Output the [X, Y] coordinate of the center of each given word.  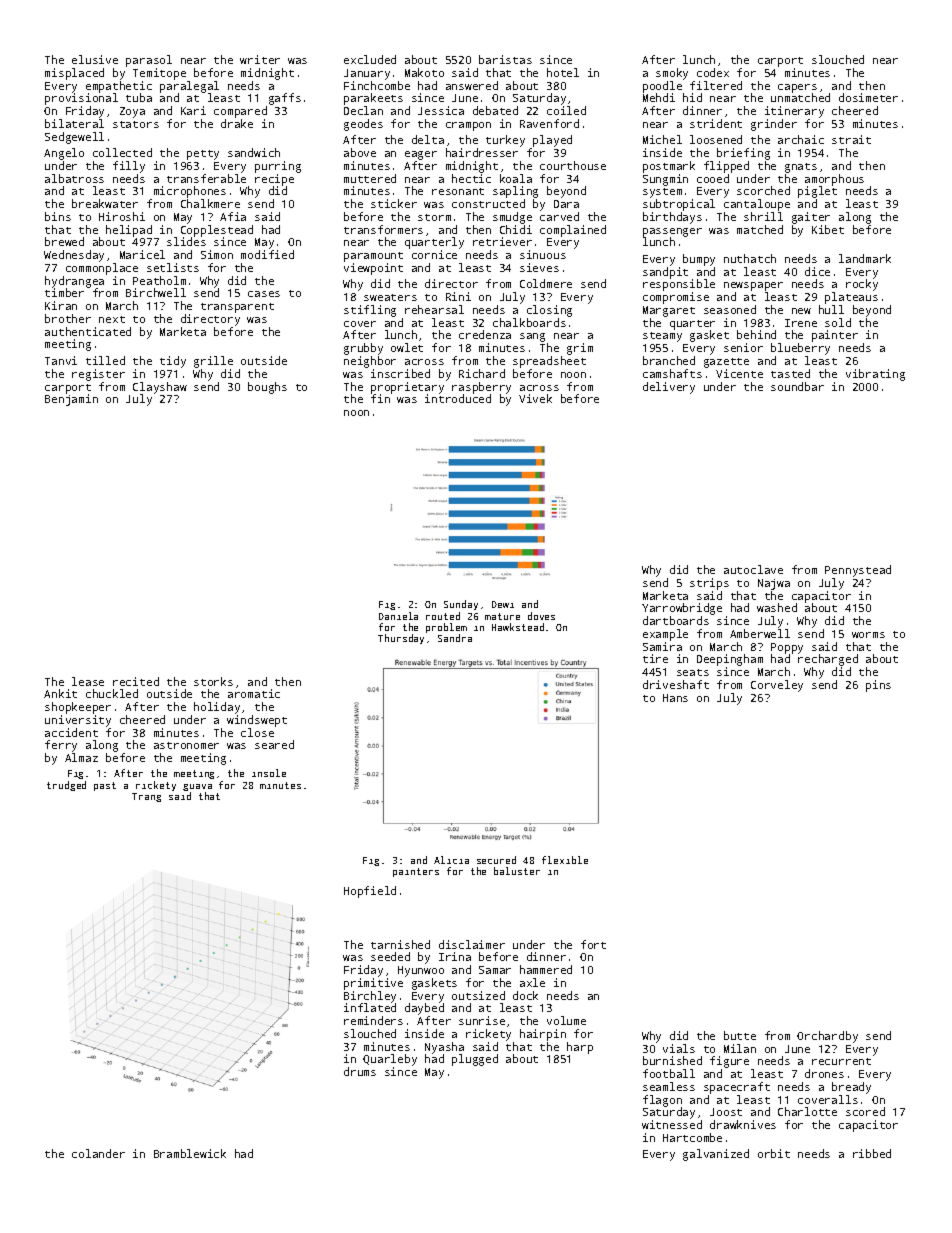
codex [713, 72]
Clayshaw [160, 388]
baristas [505, 59]
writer [260, 59]
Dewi [503, 604]
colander [98, 1153]
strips [709, 584]
